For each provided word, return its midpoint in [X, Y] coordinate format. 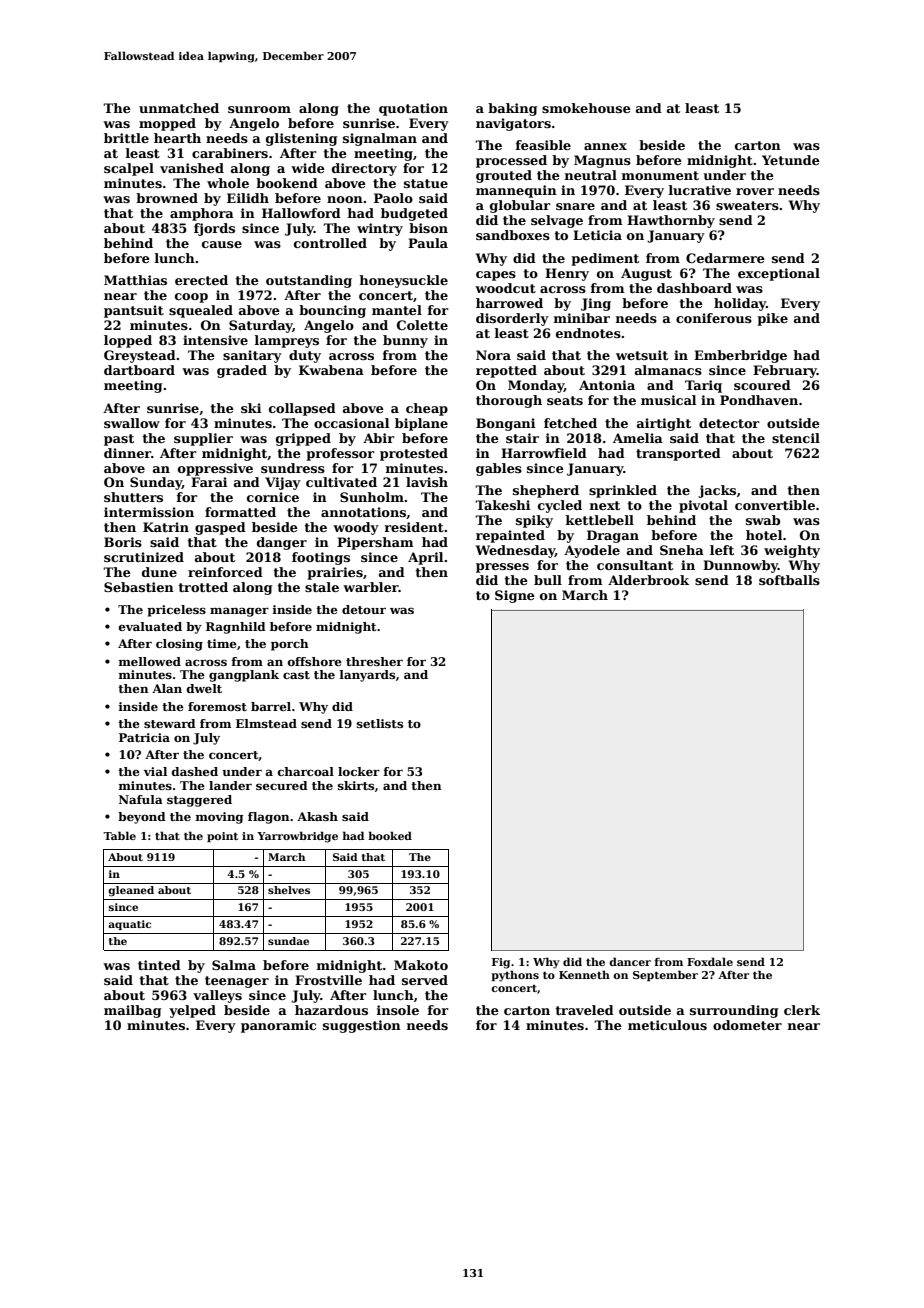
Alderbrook [648, 580]
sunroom [259, 109]
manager [239, 612]
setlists [380, 723]
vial [155, 771]
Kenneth [584, 974]
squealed [201, 311]
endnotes [588, 333]
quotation [413, 109]
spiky [534, 521]
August [646, 274]
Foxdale [710, 961]
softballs [789, 580]
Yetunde [791, 160]
